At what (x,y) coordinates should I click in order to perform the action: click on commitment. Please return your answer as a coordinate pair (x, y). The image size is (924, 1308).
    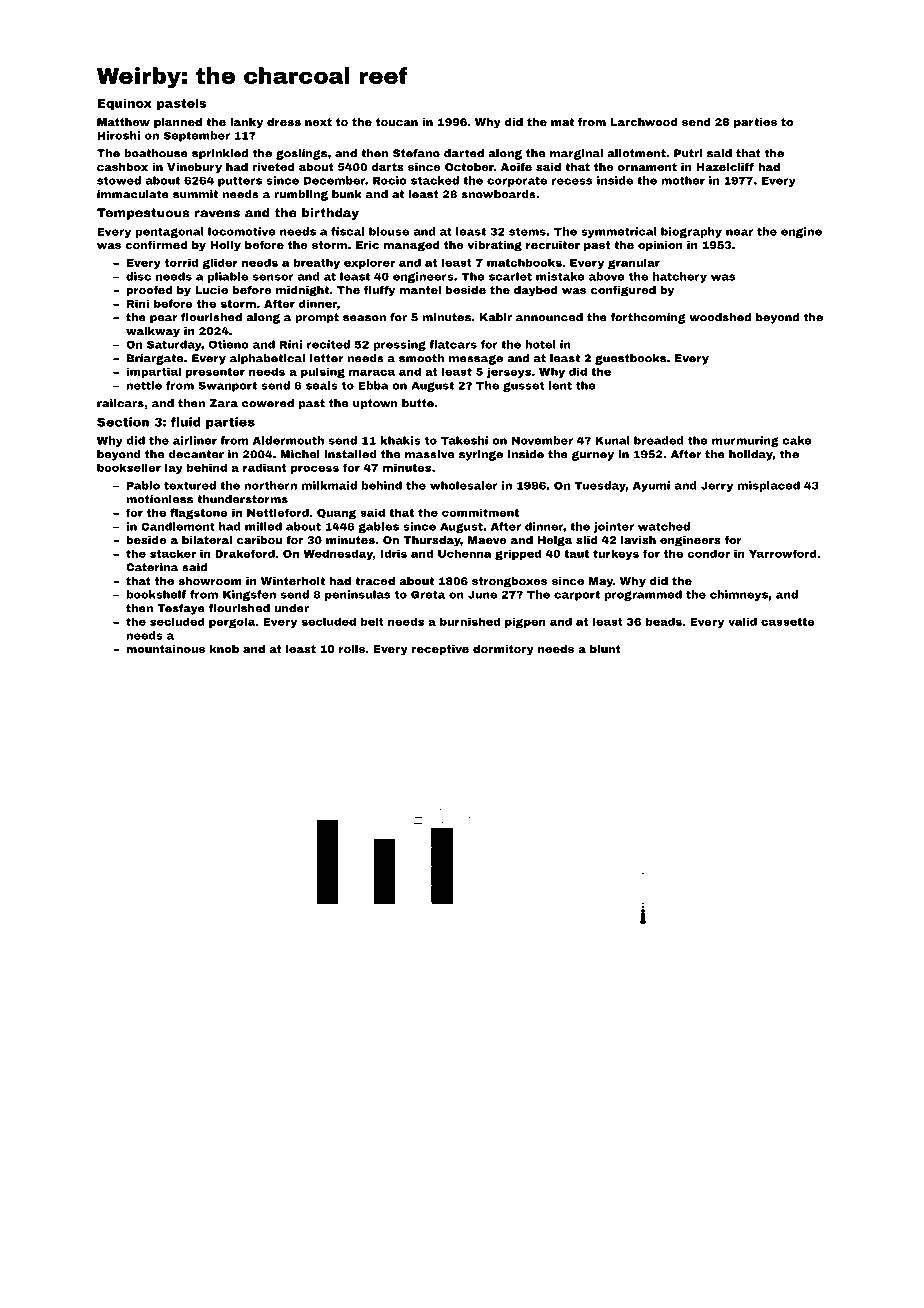
    Looking at the image, I should click on (480, 512).
